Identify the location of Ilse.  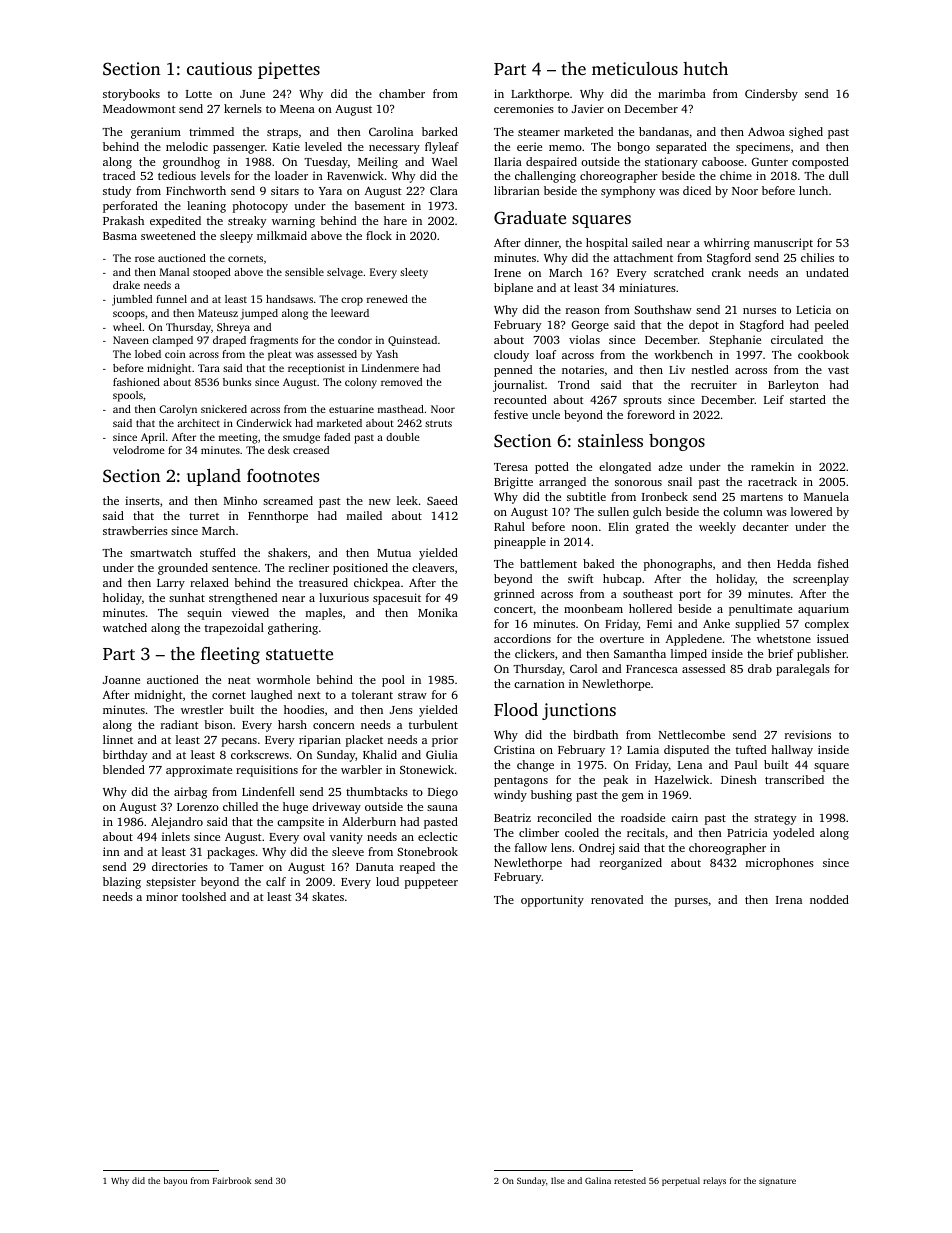
(558, 1180).
